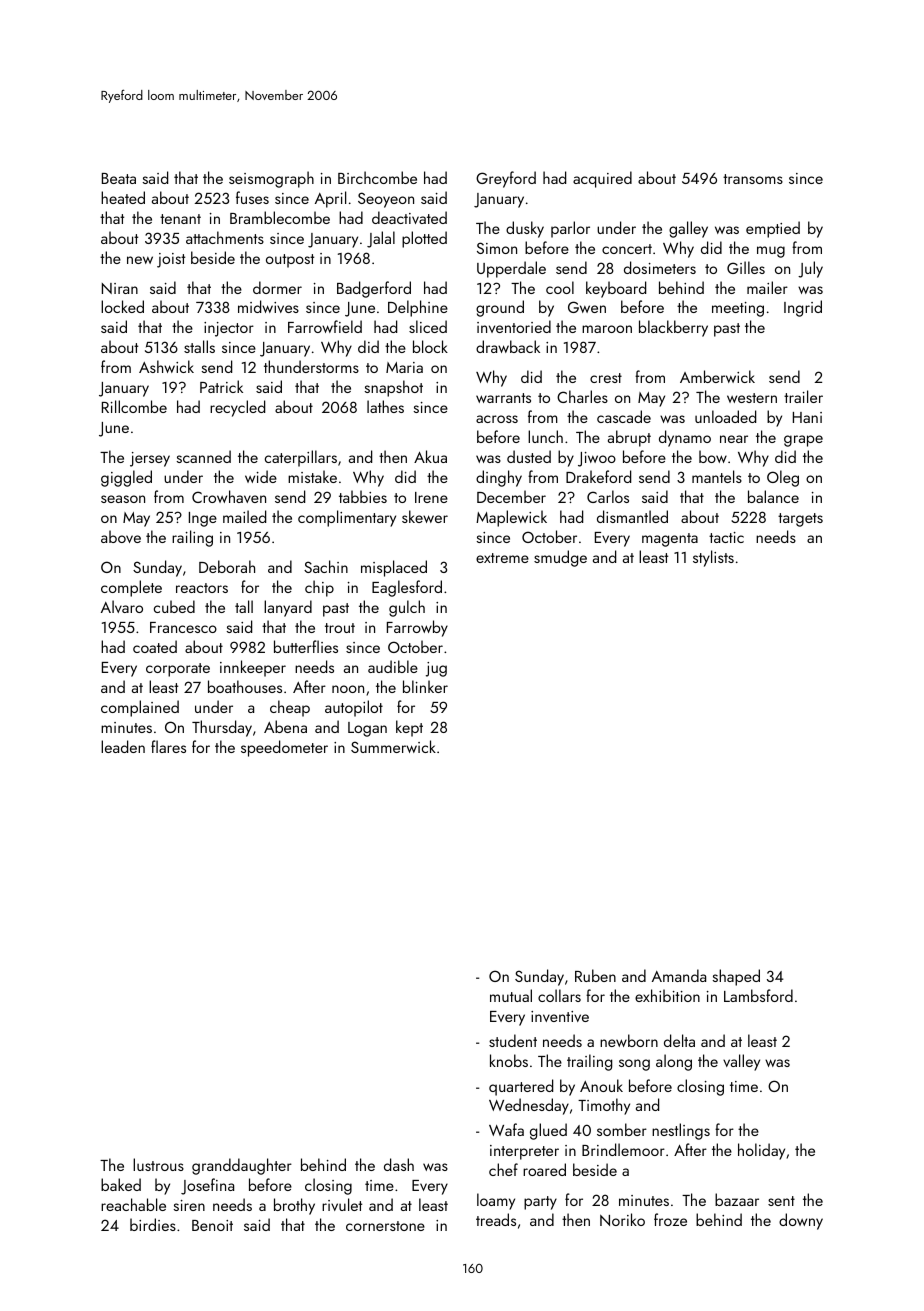  Describe the element at coordinates (773, 496) in the image. I see `balance` at that location.
